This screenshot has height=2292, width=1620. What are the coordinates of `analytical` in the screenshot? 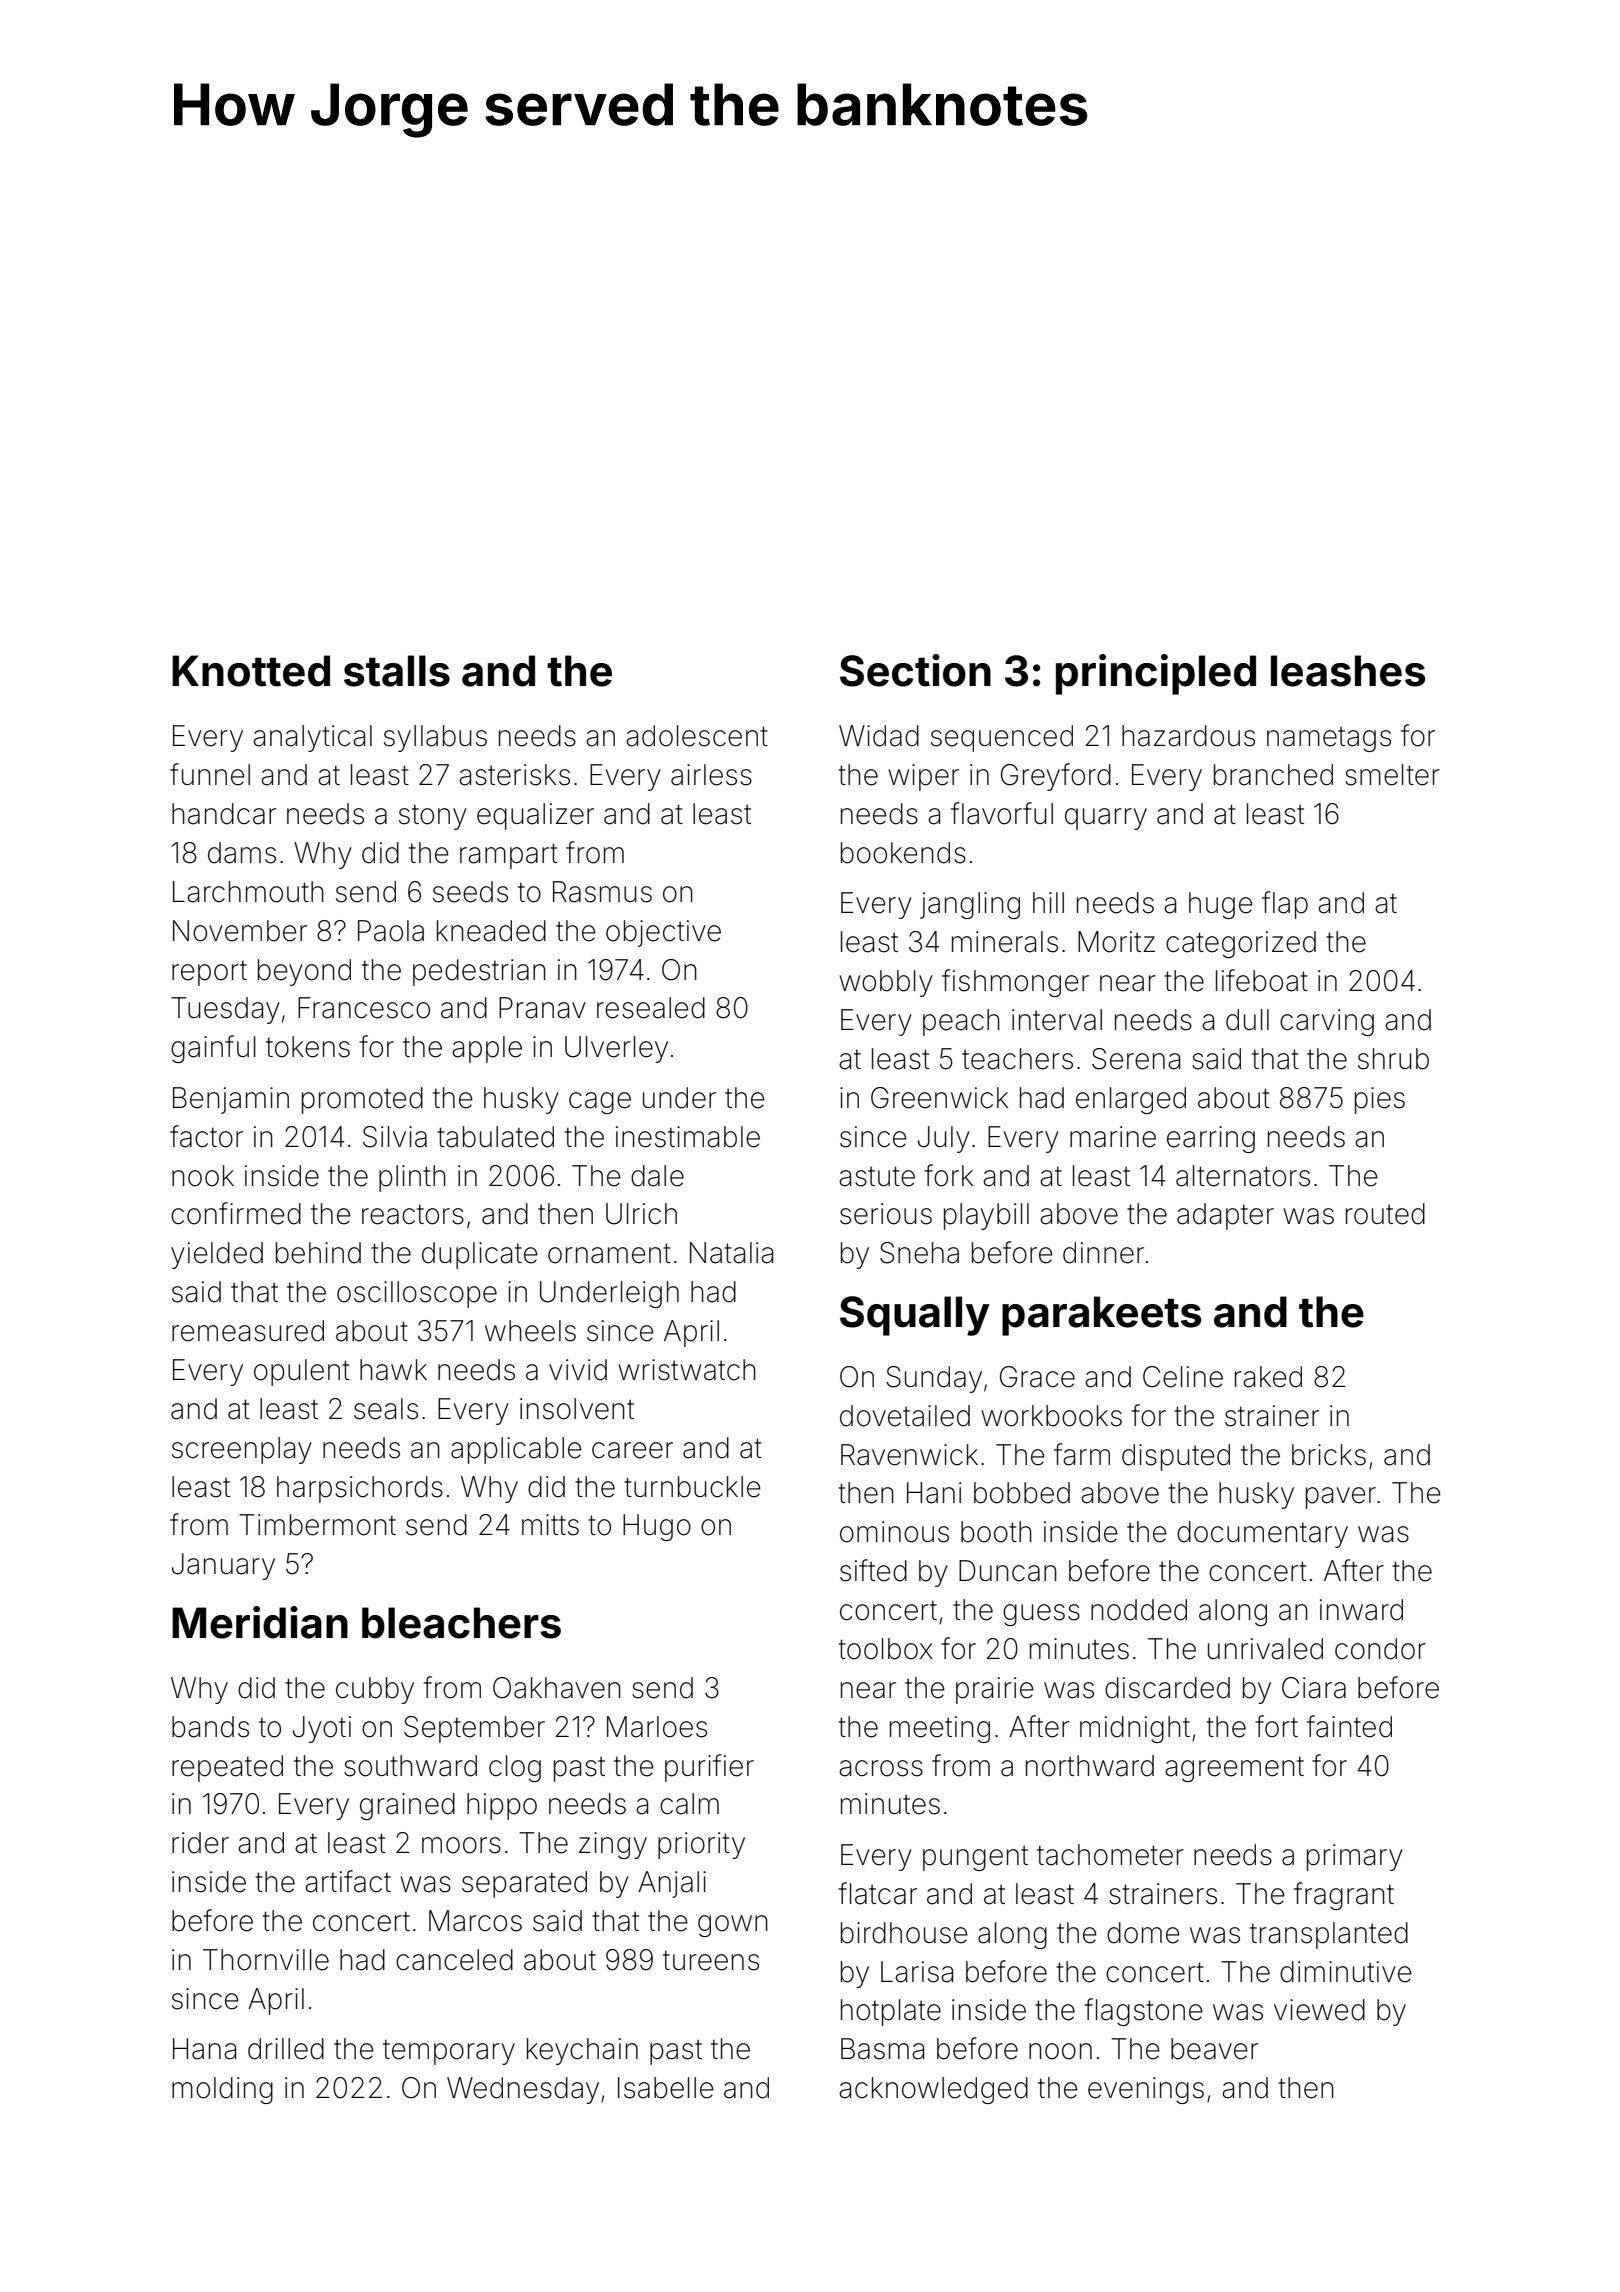 It's located at (312, 738).
